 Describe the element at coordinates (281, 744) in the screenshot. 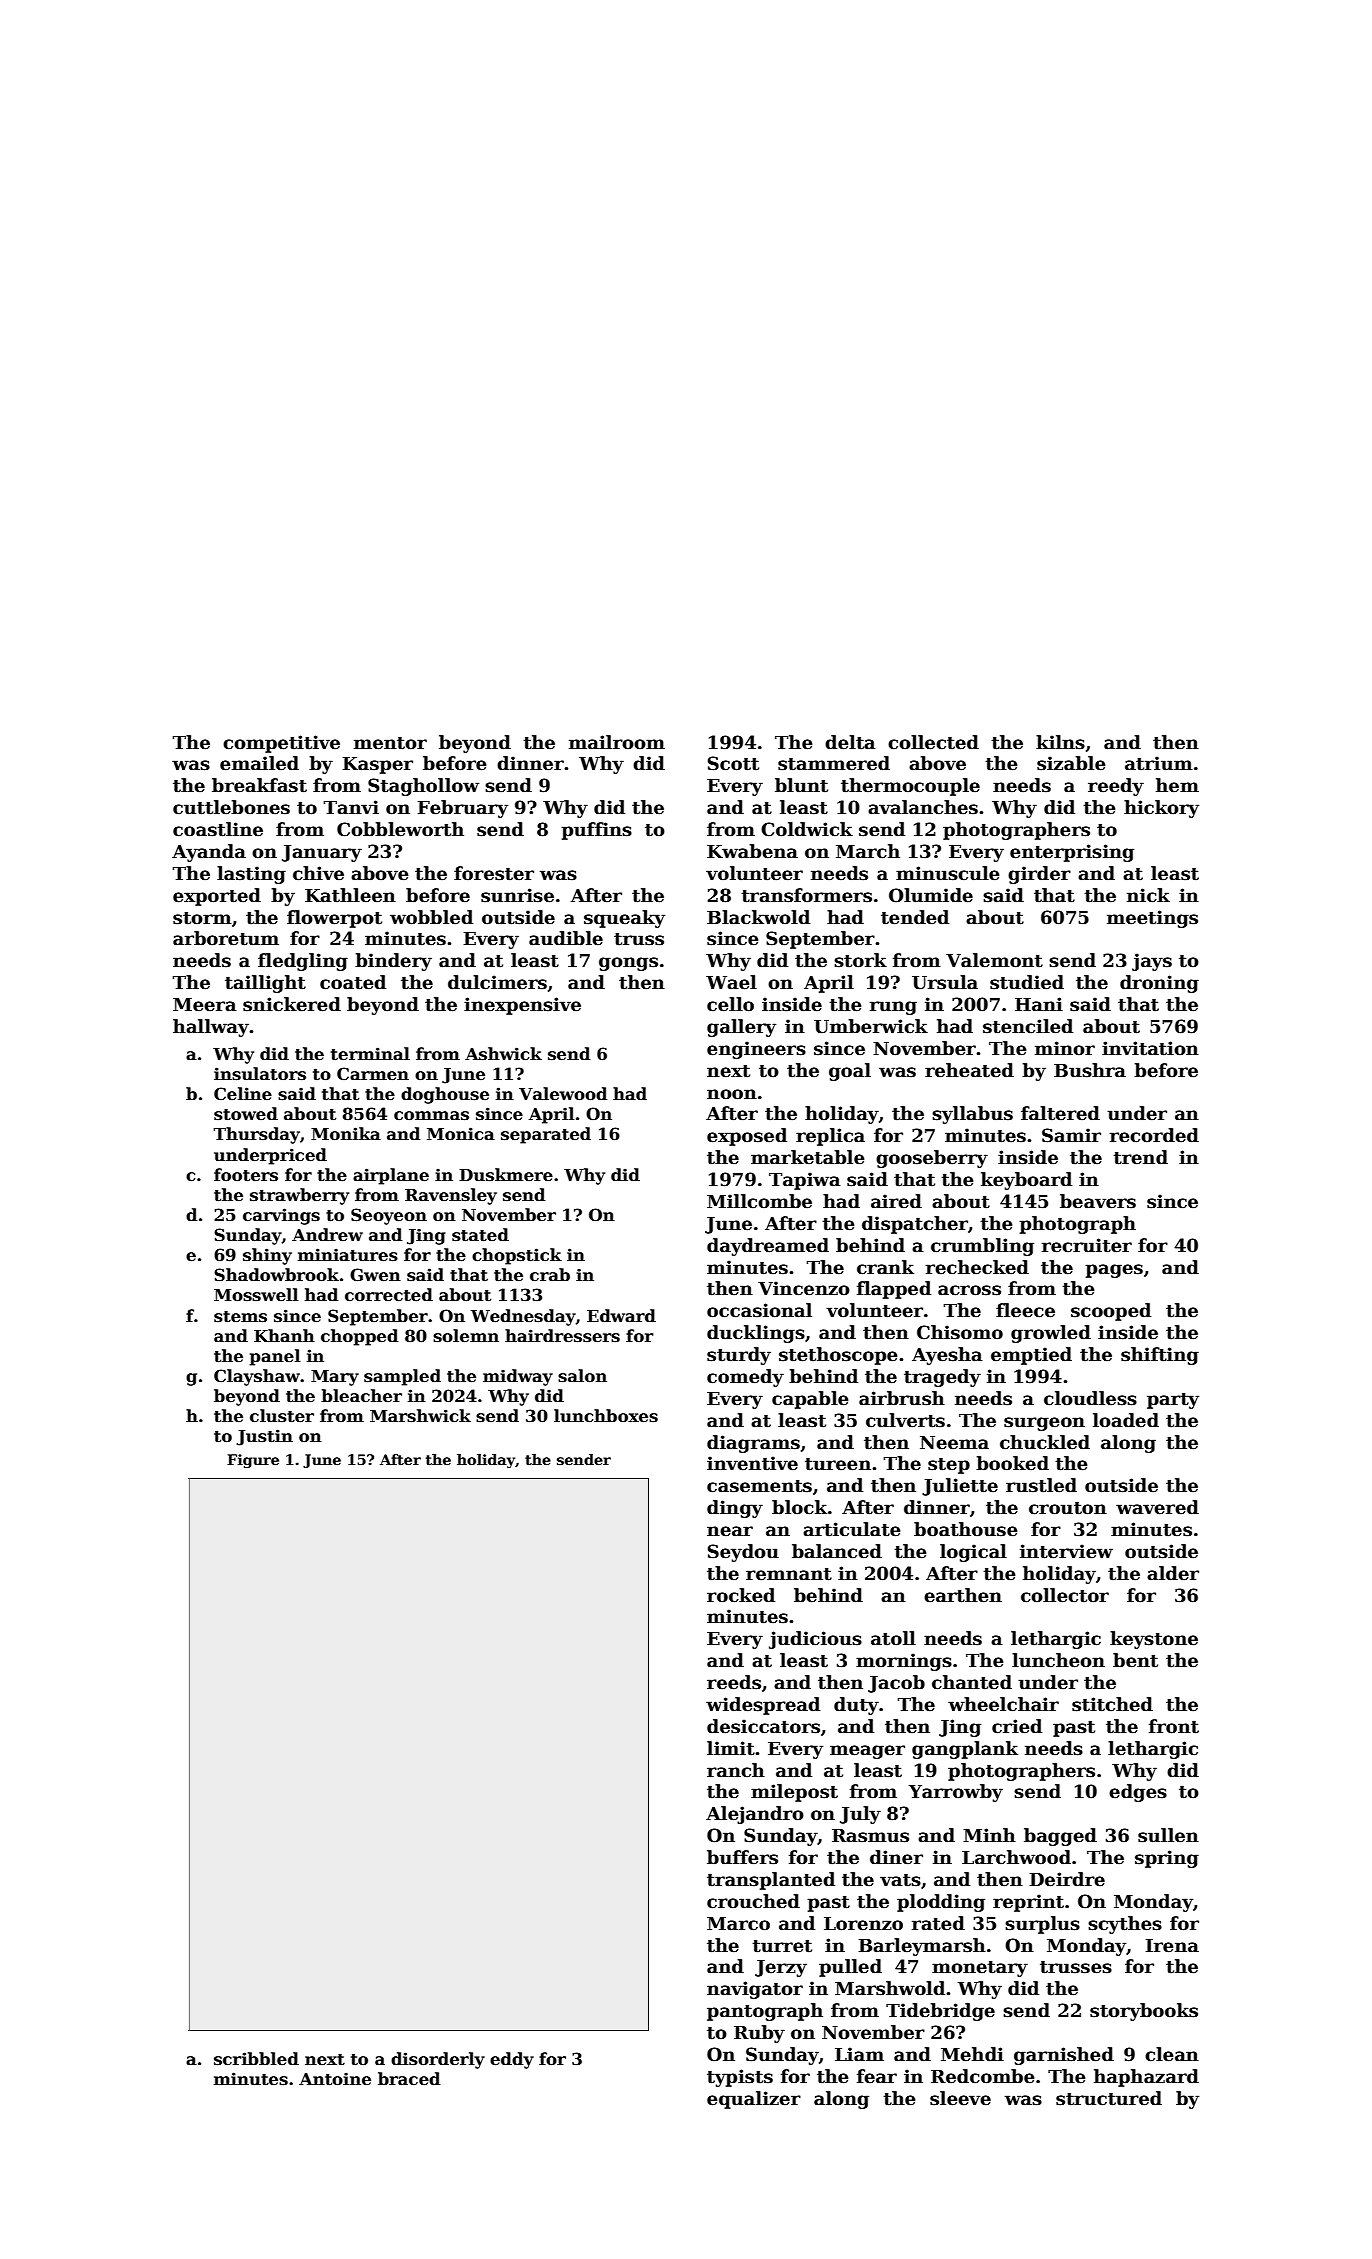

I see `competitive` at that location.
